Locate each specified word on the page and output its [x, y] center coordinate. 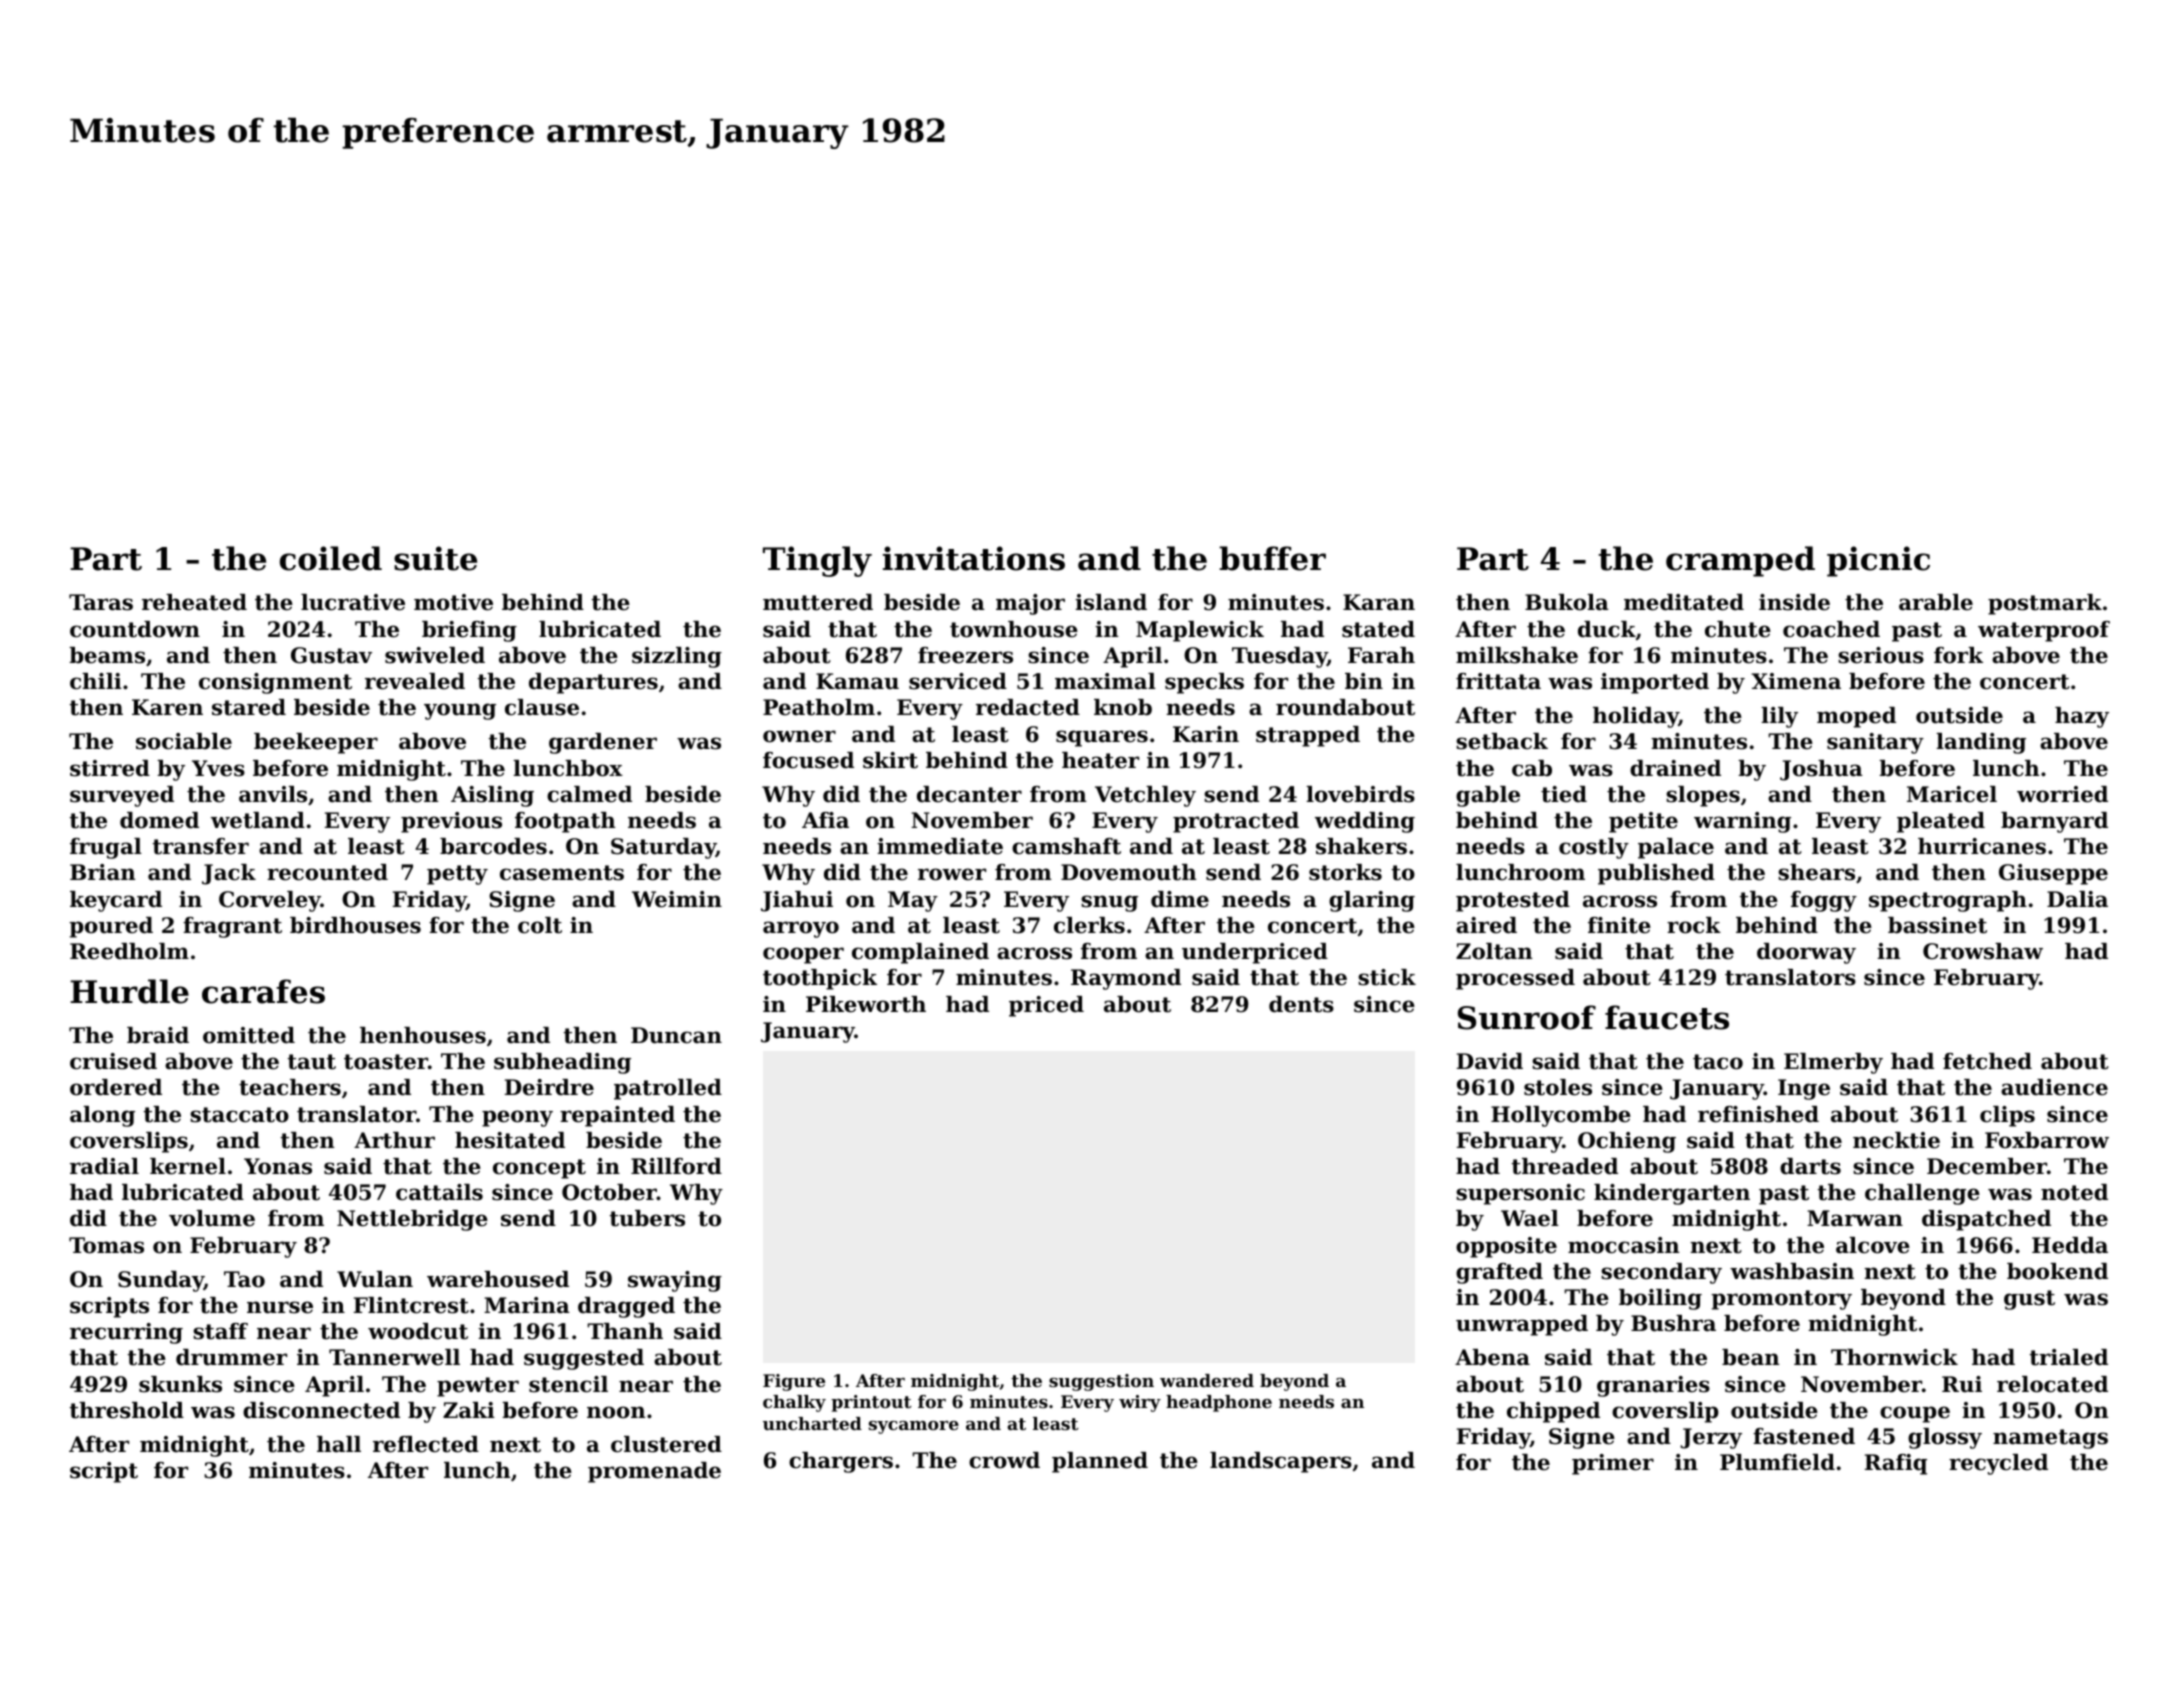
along [102, 1116]
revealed [415, 681]
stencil [568, 1384]
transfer [200, 846]
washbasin [1792, 1271]
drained [1675, 768]
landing [1981, 743]
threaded [1564, 1166]
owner [799, 736]
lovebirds [1360, 794]
